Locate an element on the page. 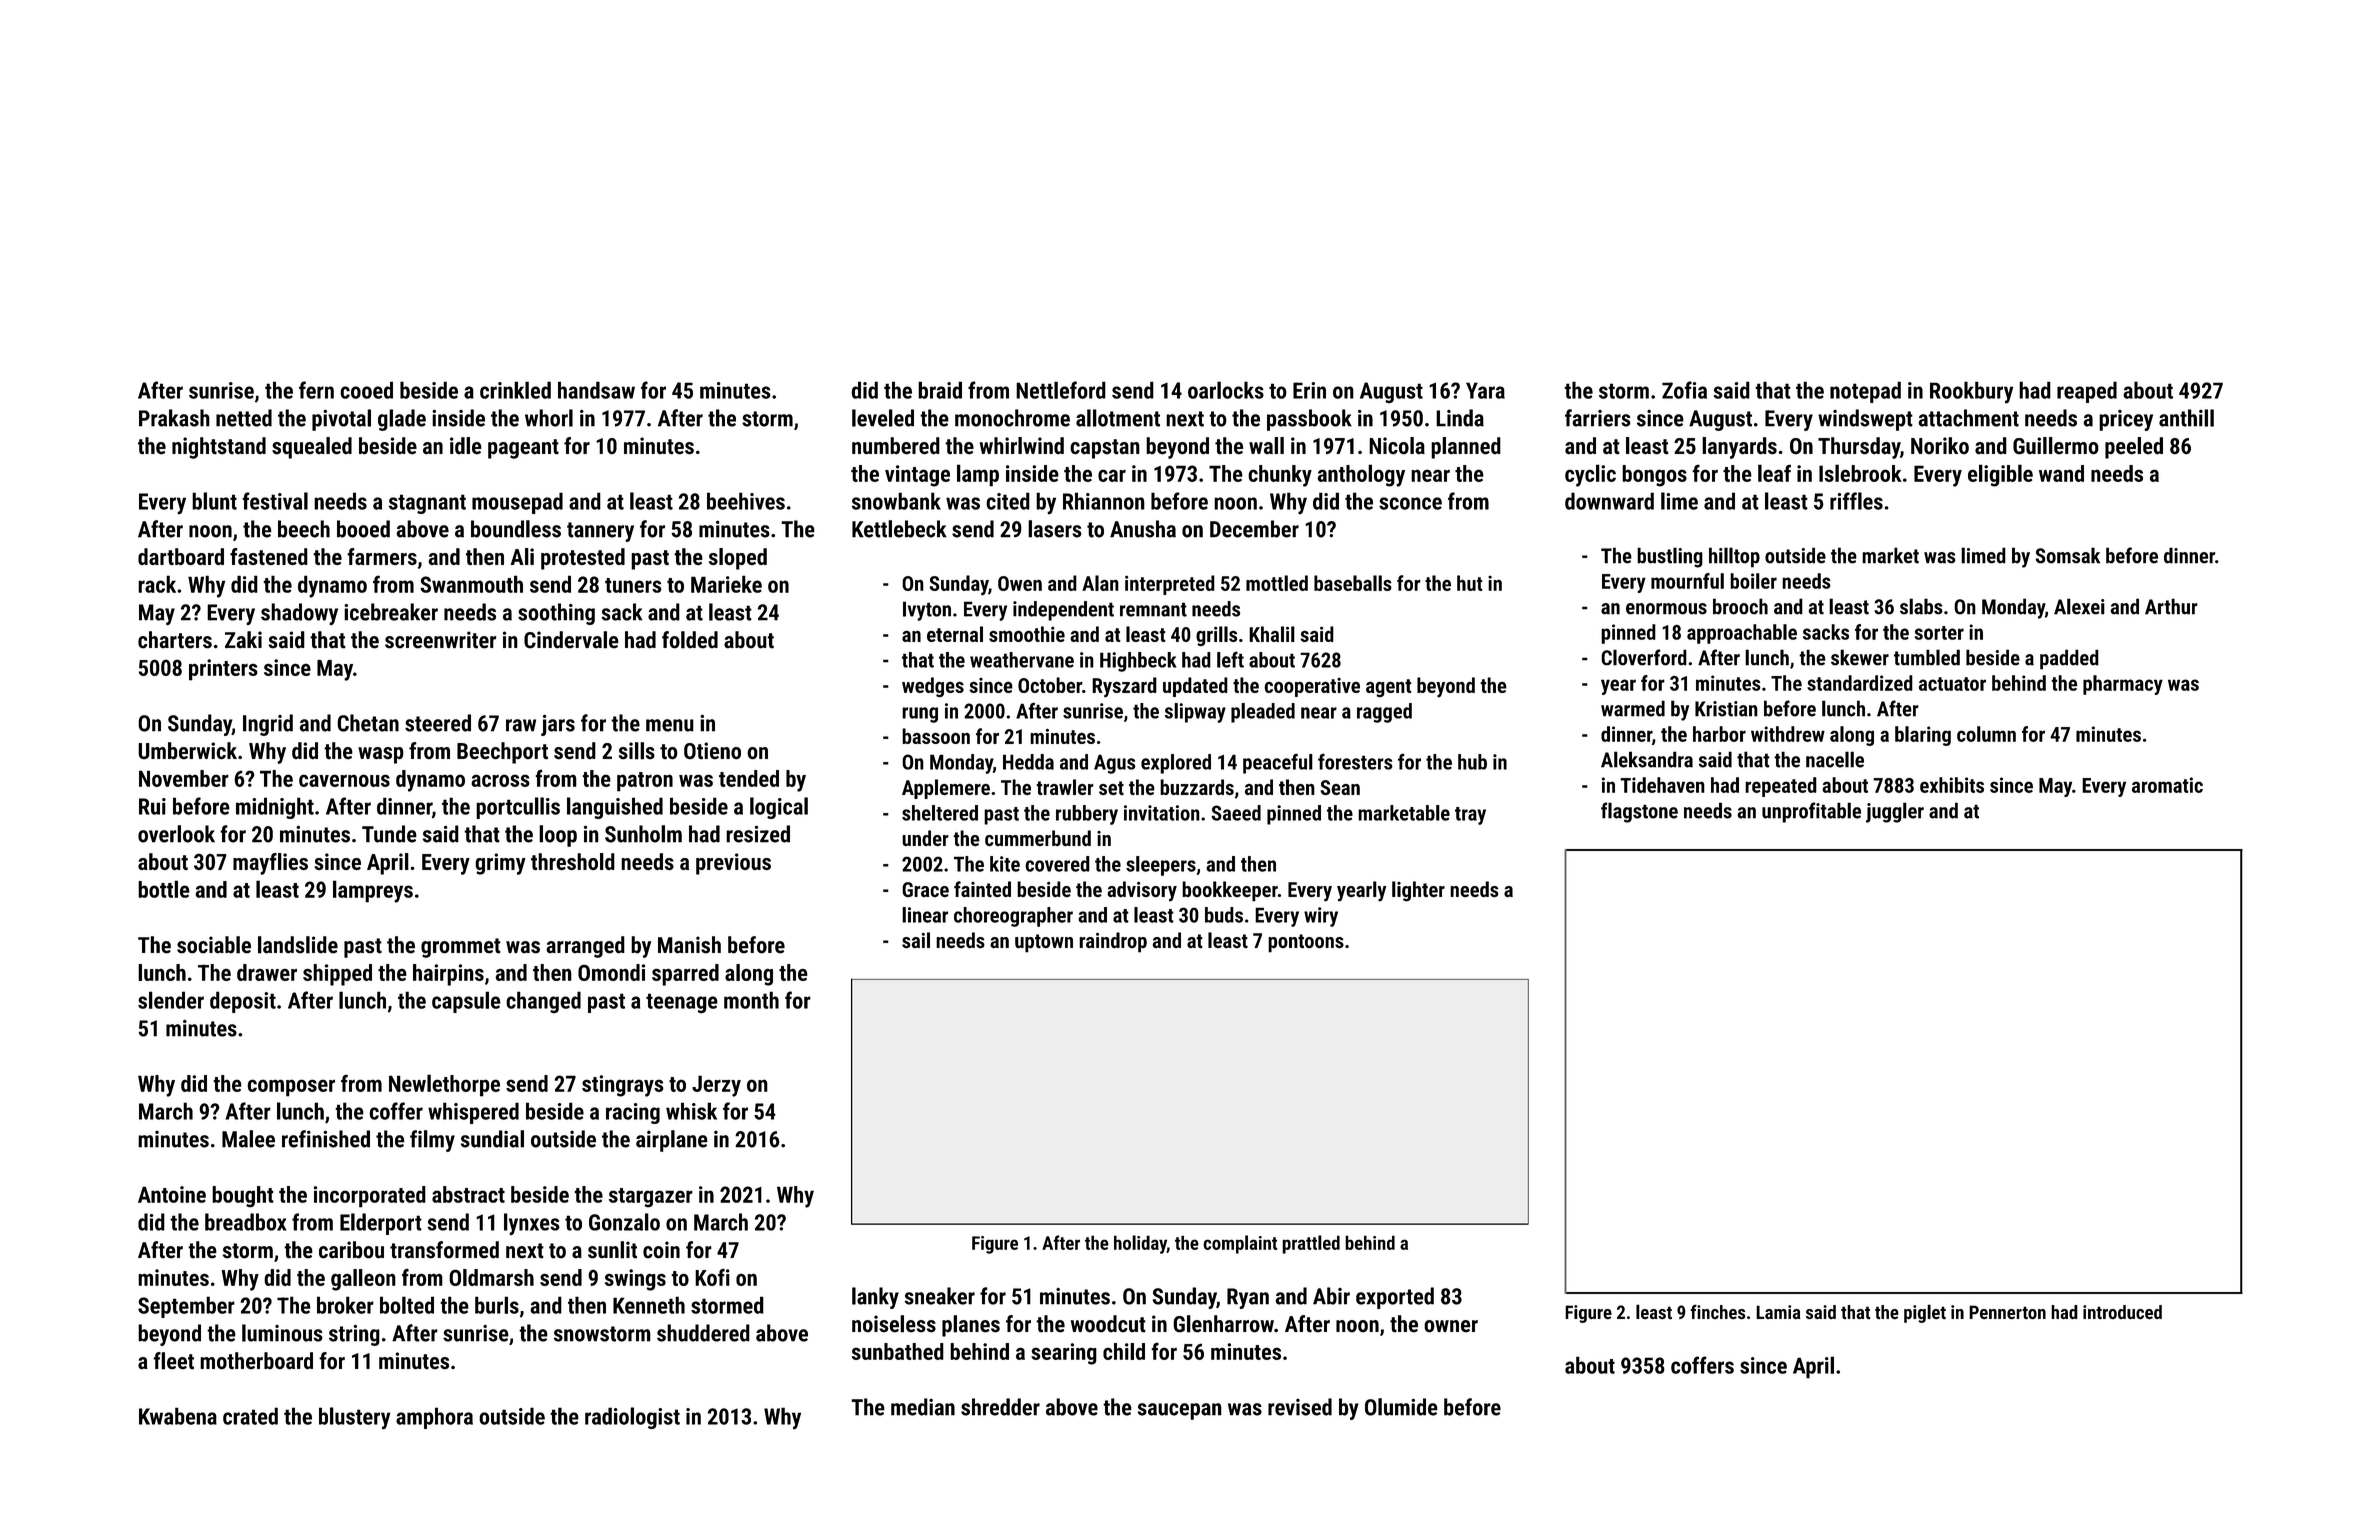 The width and height of the image is (2380, 1540). steered is located at coordinates (438, 723).
